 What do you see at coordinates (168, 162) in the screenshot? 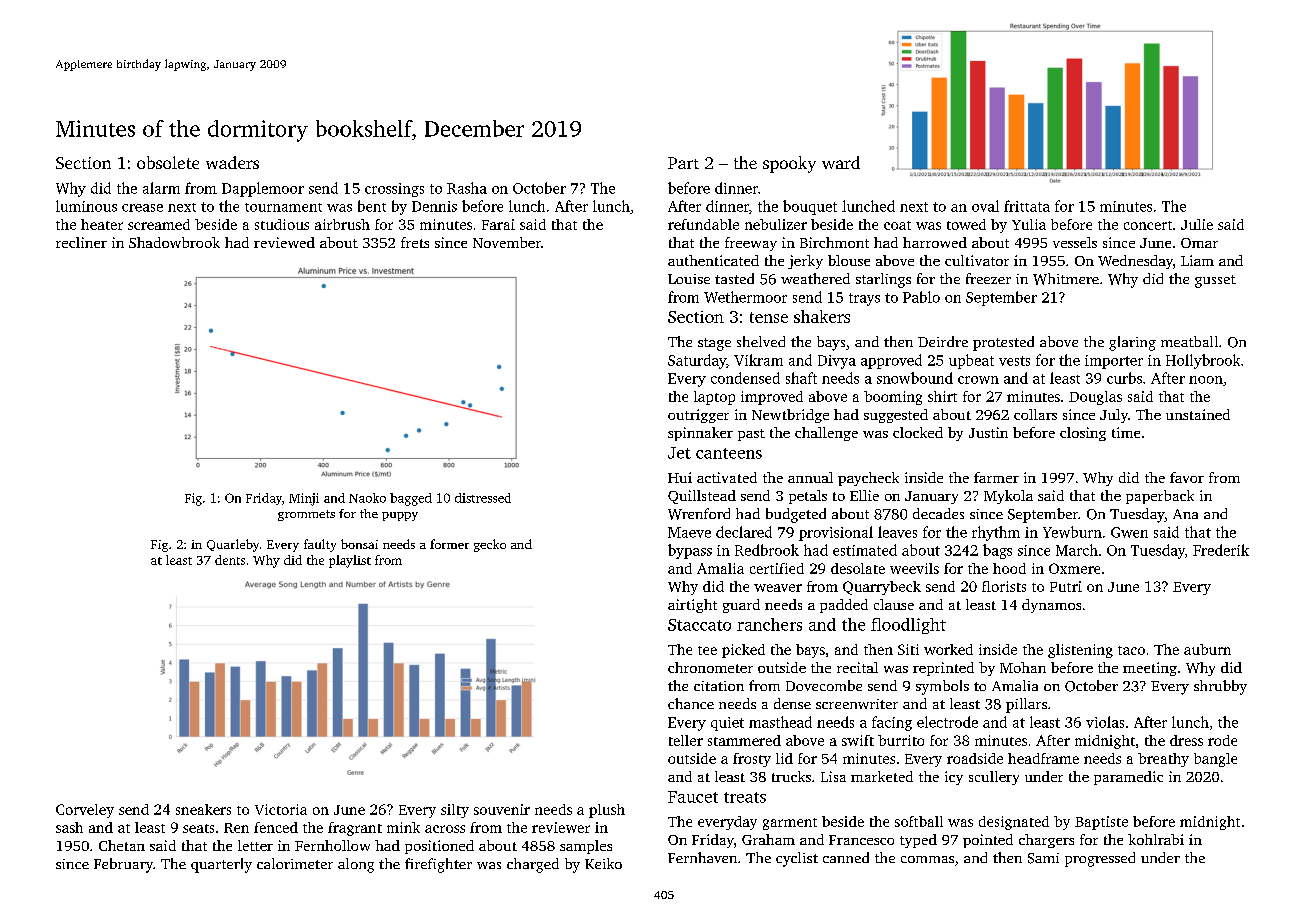
I see `obsolete` at bounding box center [168, 162].
